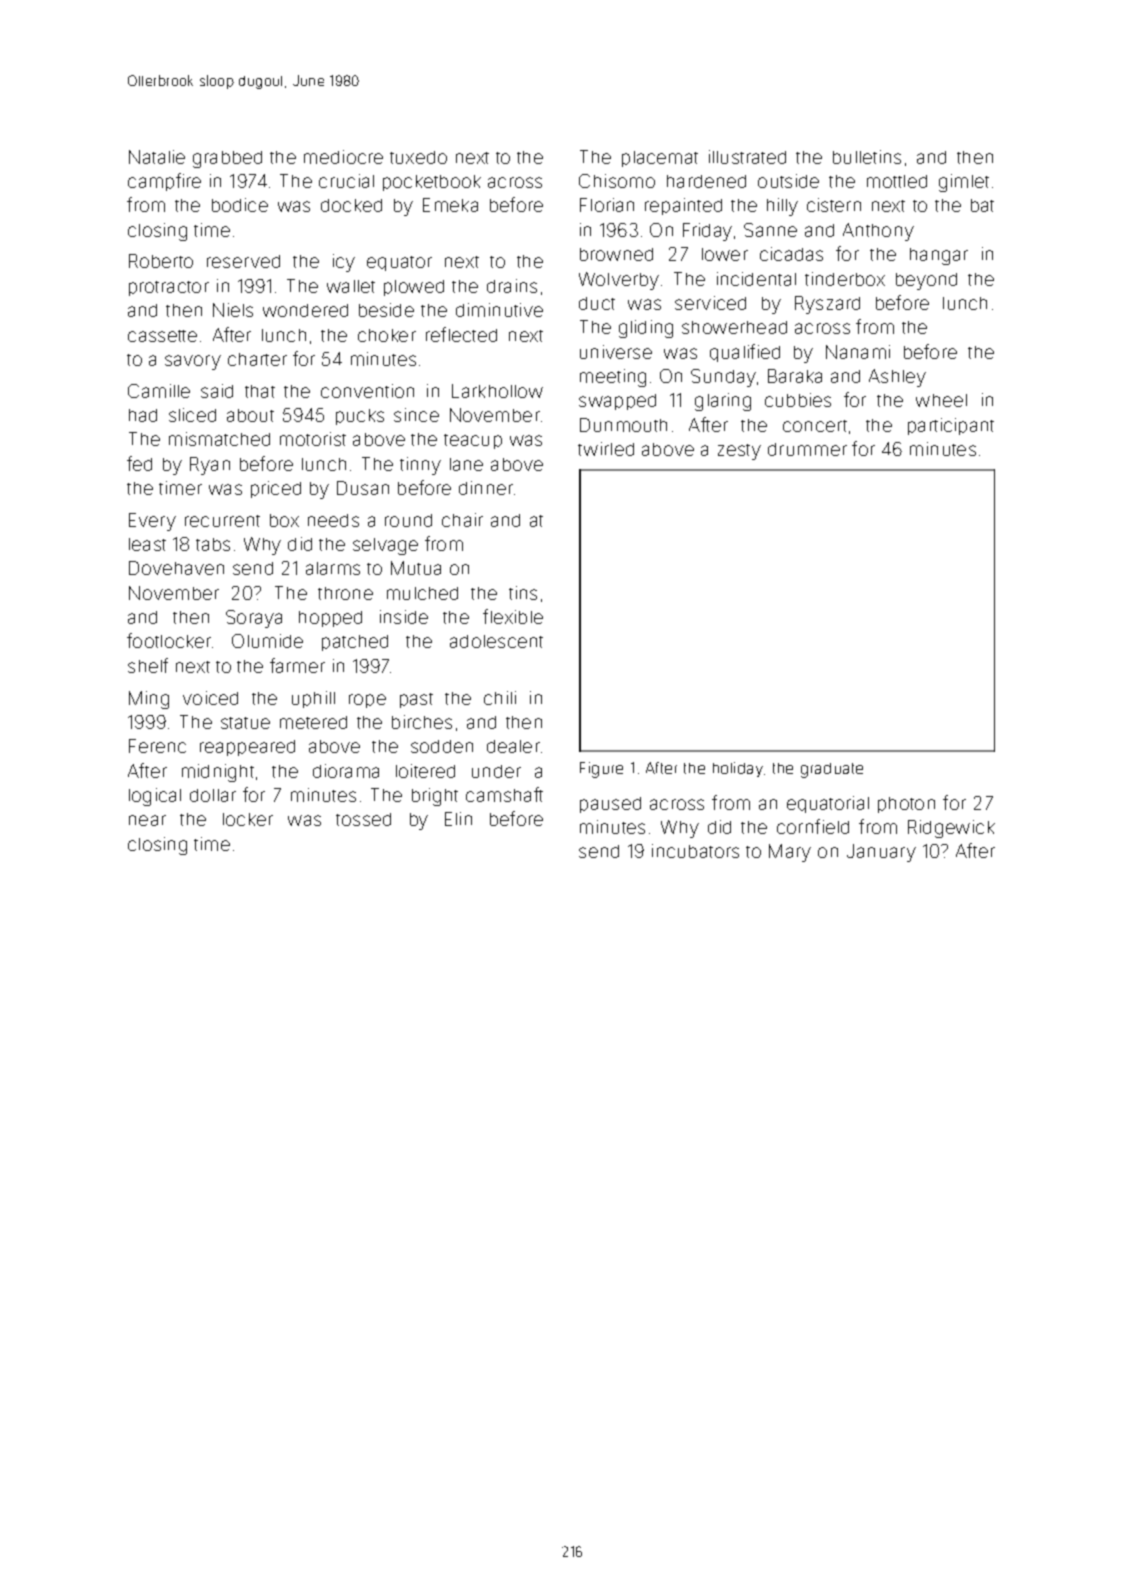 The height and width of the screenshot is (1588, 1123). Describe the element at coordinates (147, 820) in the screenshot. I see `near` at that location.
